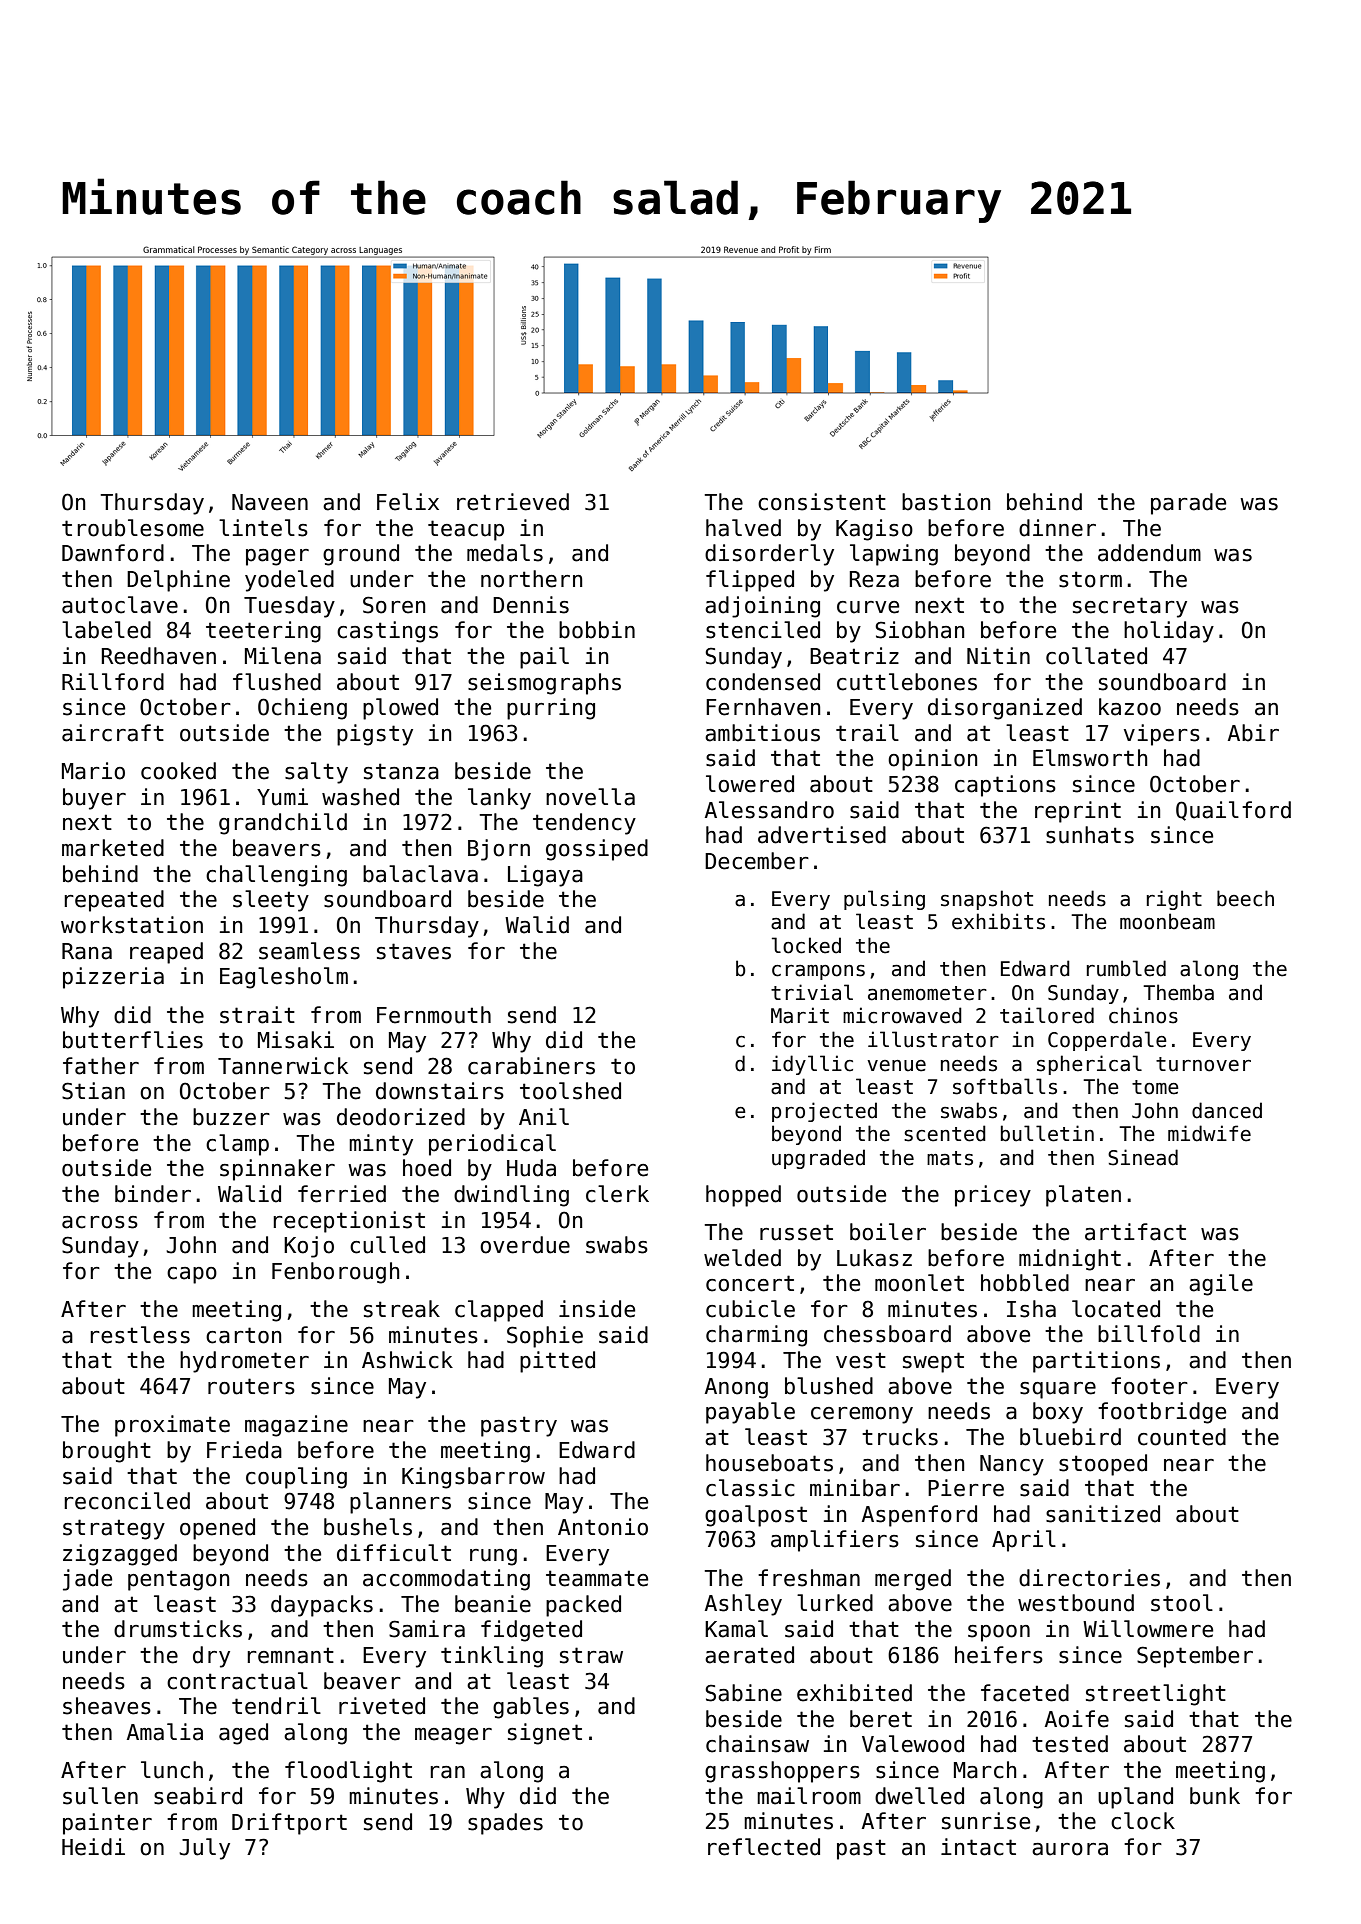 The height and width of the screenshot is (1924, 1361). Describe the element at coordinates (888, 1232) in the screenshot. I see `boiler` at that location.
